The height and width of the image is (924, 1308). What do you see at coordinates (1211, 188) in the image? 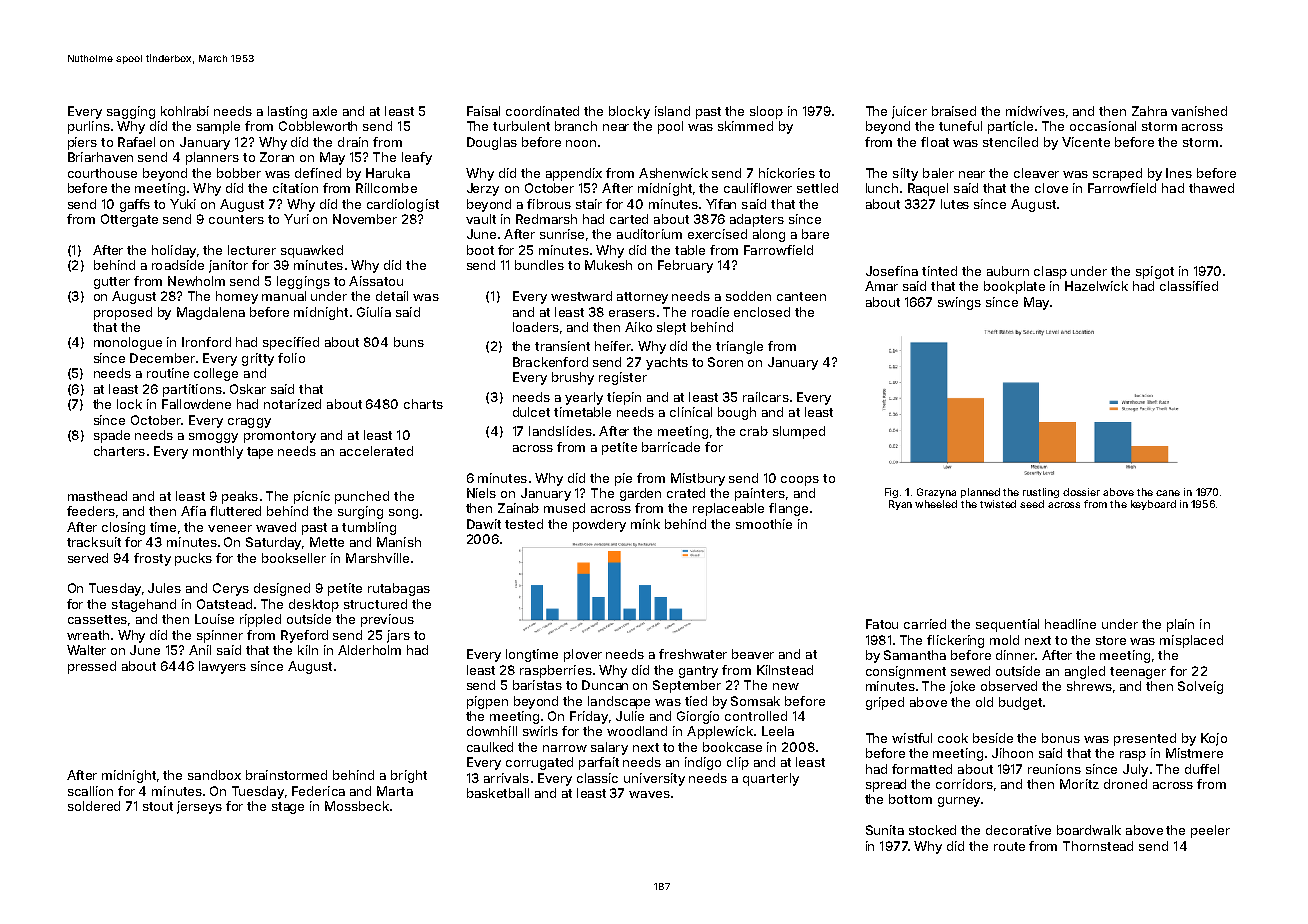
I see `thawed` at bounding box center [1211, 188].
